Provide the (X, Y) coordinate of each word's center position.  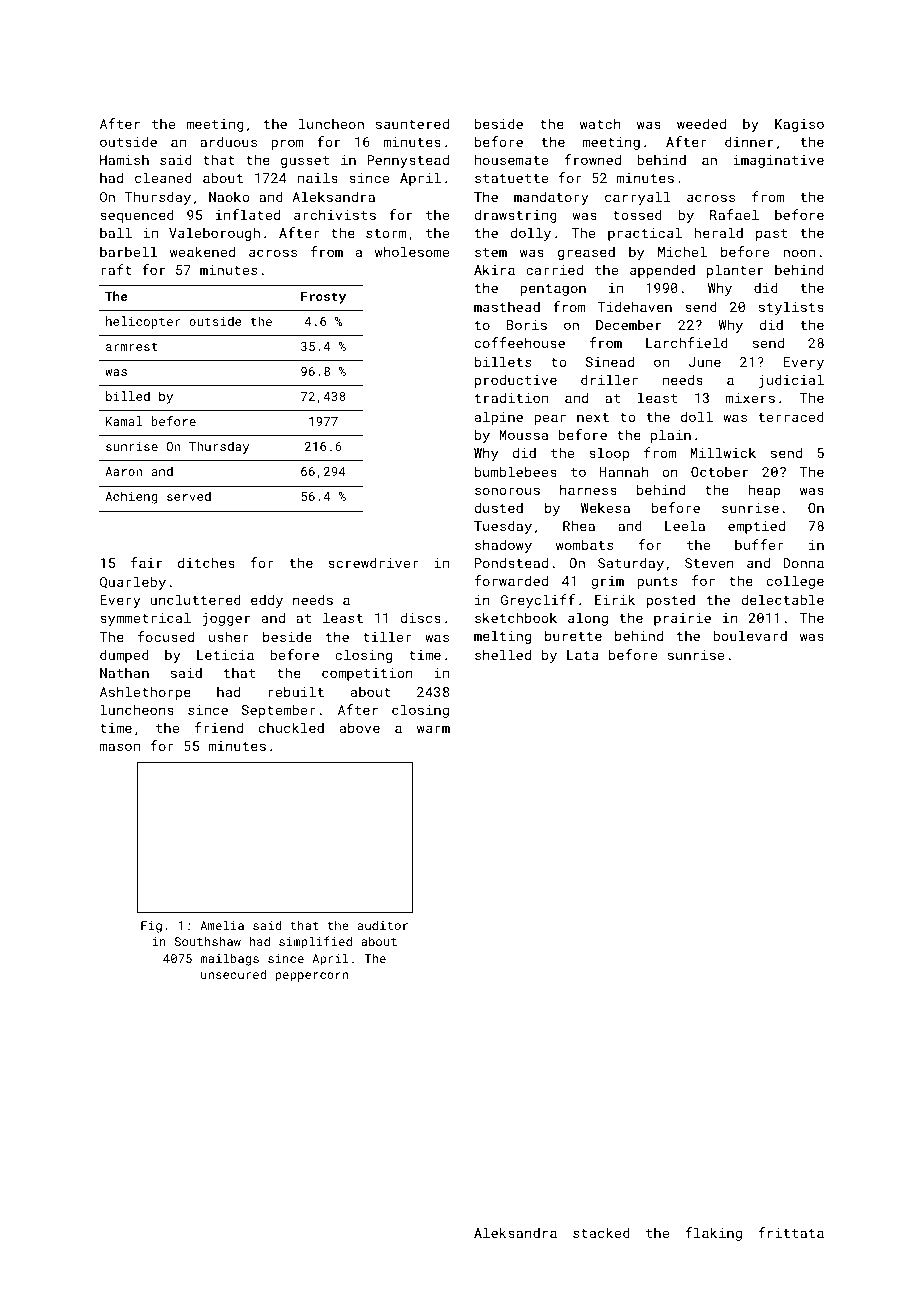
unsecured (233, 974)
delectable (782, 599)
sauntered (412, 123)
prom (287, 144)
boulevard (750, 635)
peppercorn (312, 977)
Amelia (222, 925)
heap (764, 491)
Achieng (131, 497)
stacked (601, 1232)
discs (420, 617)
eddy (267, 601)
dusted (498, 507)
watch (600, 123)
